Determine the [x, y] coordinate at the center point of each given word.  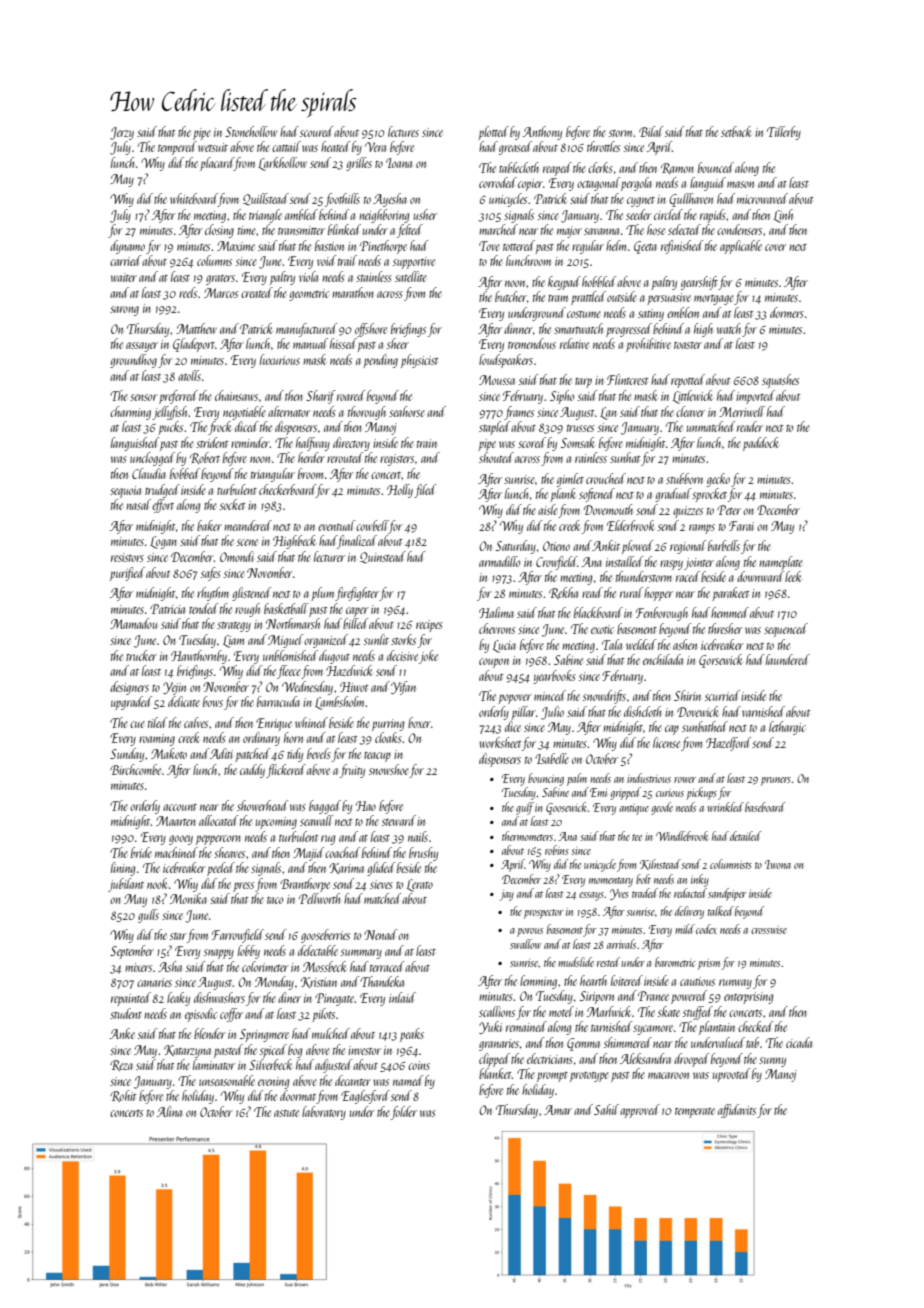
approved [640, 1111]
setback [736, 131]
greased [515, 148]
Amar [558, 1110]
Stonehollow [251, 131]
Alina [169, 1111]
